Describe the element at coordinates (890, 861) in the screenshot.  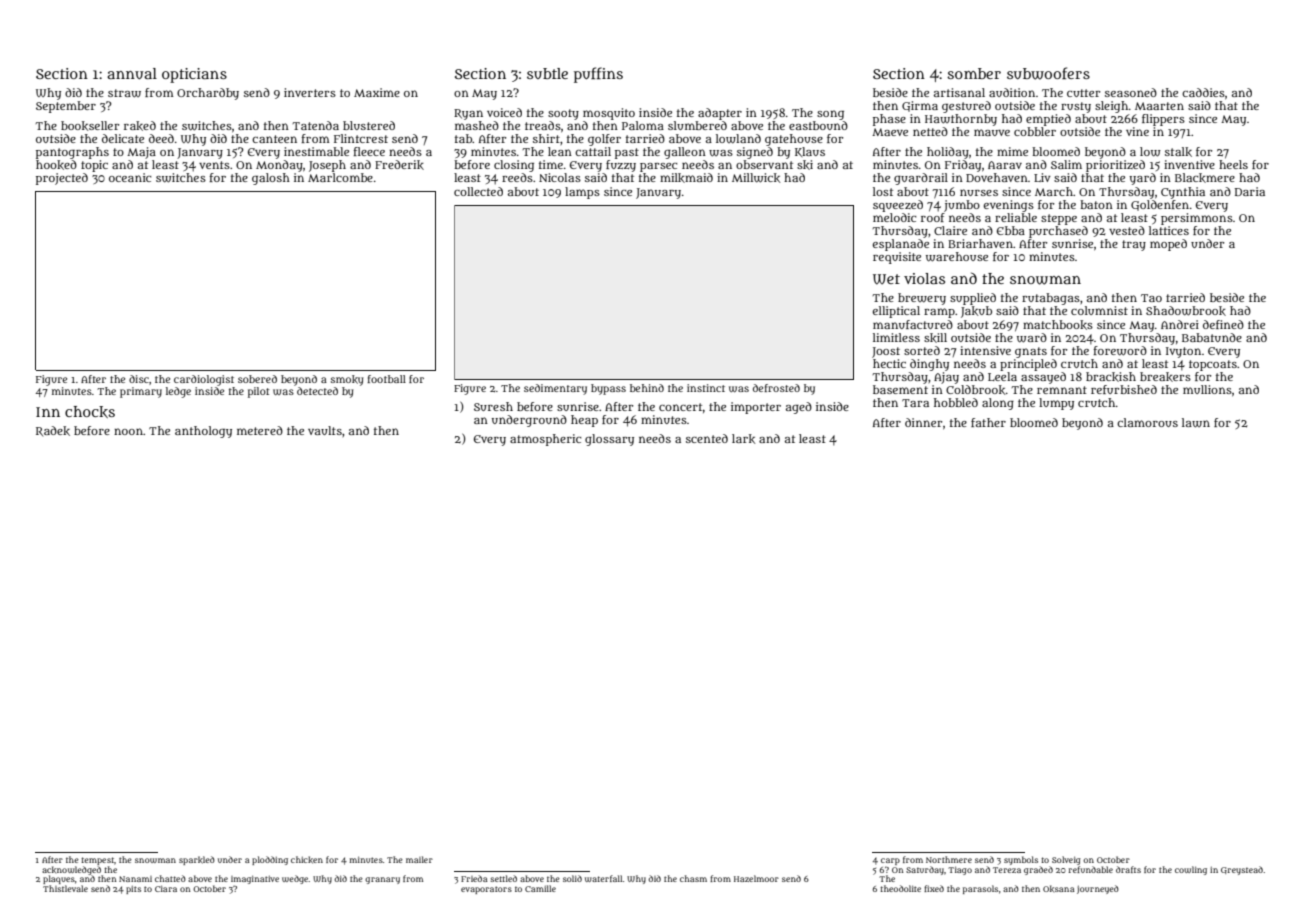
I see `carp` at that location.
